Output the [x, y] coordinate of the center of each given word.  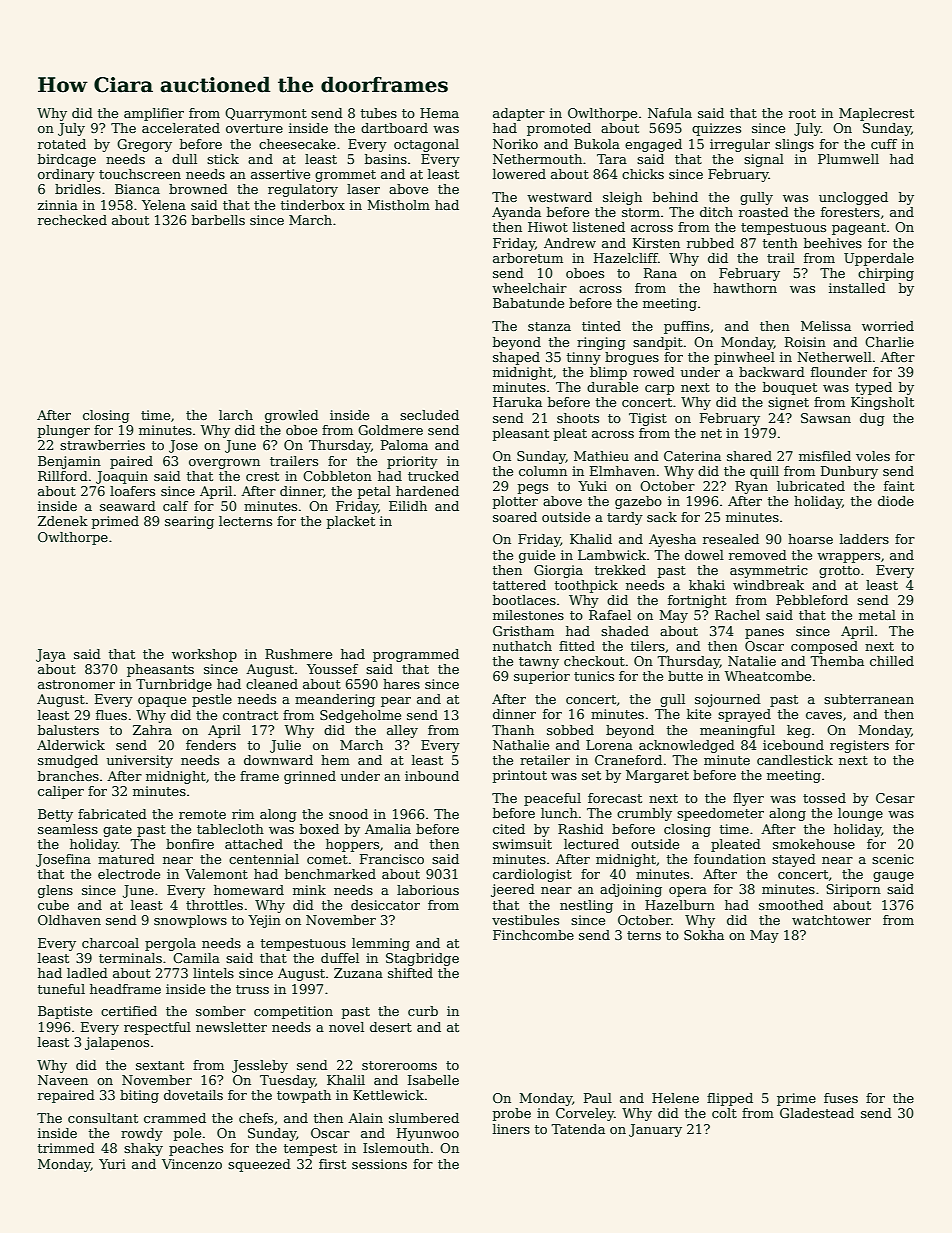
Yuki [592, 486]
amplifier [154, 114]
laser [363, 189]
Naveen [63, 1080]
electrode [129, 874]
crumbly [644, 814]
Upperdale [879, 259]
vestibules [525, 920]
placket [351, 522]
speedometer [720, 814]
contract [250, 715]
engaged [653, 145]
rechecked [72, 220]
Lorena [609, 745]
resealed [731, 539]
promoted [559, 129]
